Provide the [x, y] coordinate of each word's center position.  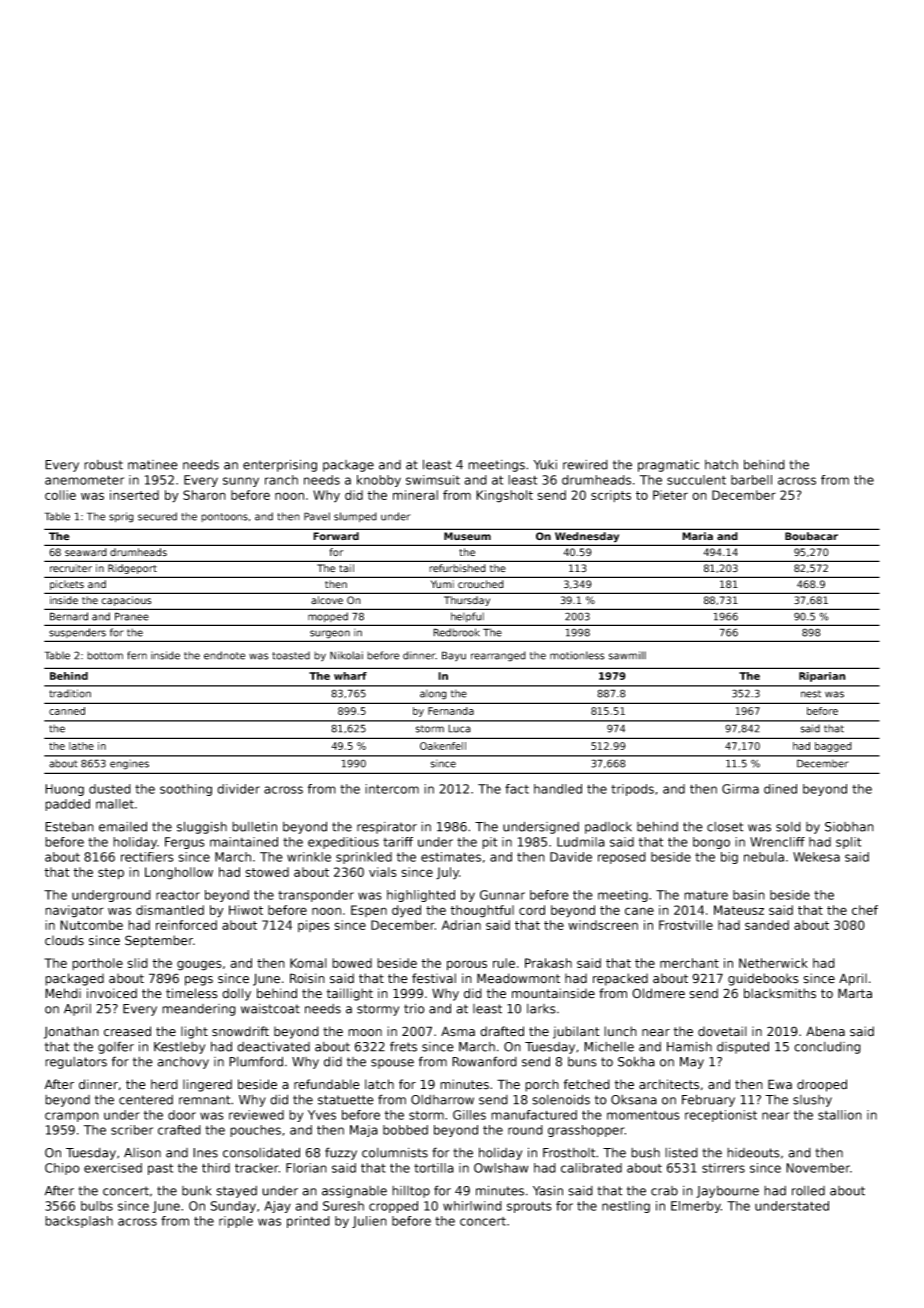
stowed [267, 872]
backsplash [79, 1222]
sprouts [529, 1207]
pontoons [224, 517]
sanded [767, 925]
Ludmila [581, 842]
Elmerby [696, 1207]
